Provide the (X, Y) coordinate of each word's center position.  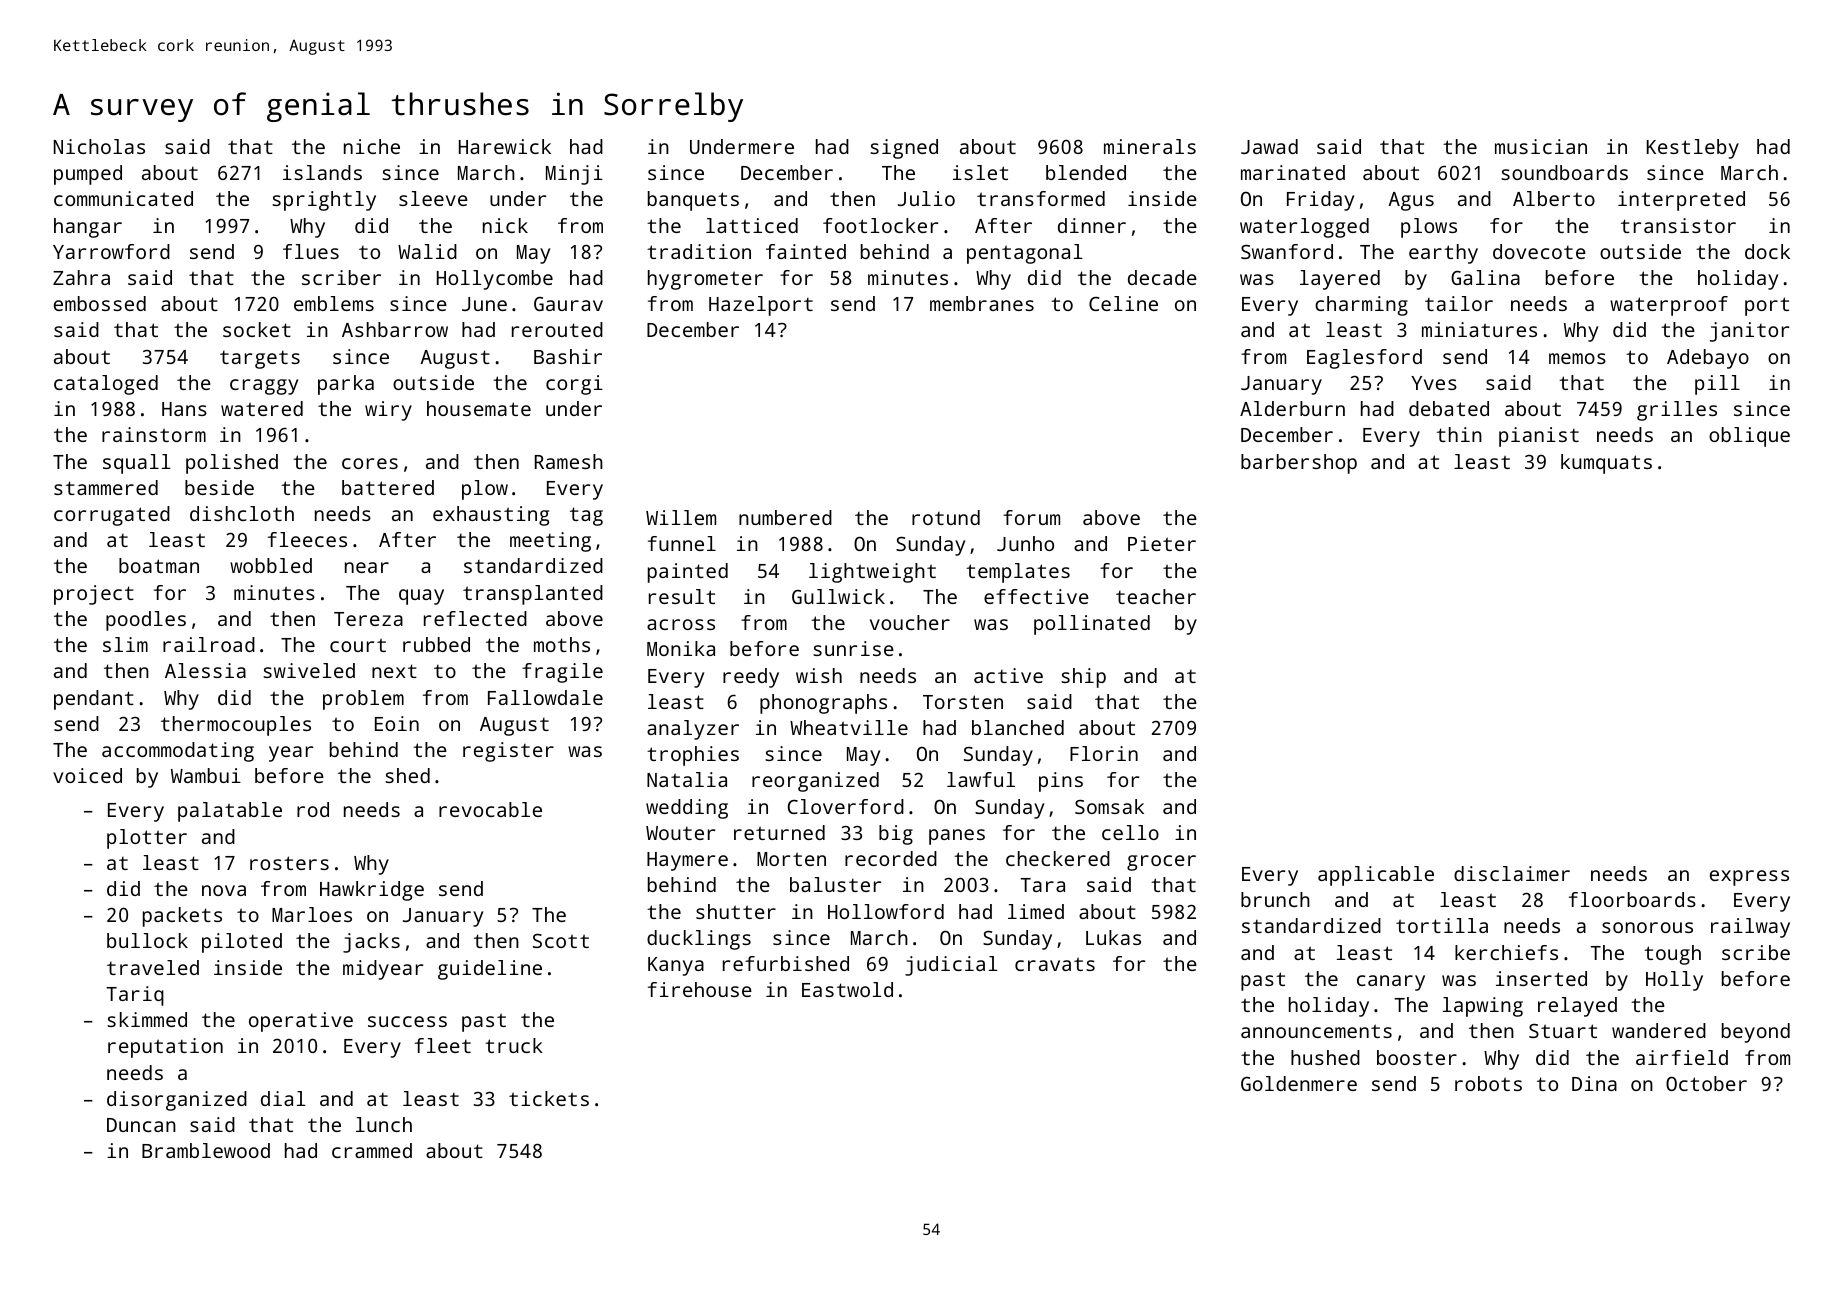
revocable (490, 809)
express (1749, 878)
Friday (1320, 201)
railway (1750, 928)
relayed (1577, 1007)
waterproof (1669, 306)
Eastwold (847, 989)
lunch (384, 1124)
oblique (1749, 437)
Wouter (680, 833)
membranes (982, 303)
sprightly (324, 201)
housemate (479, 408)
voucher (910, 622)
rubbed (436, 644)
